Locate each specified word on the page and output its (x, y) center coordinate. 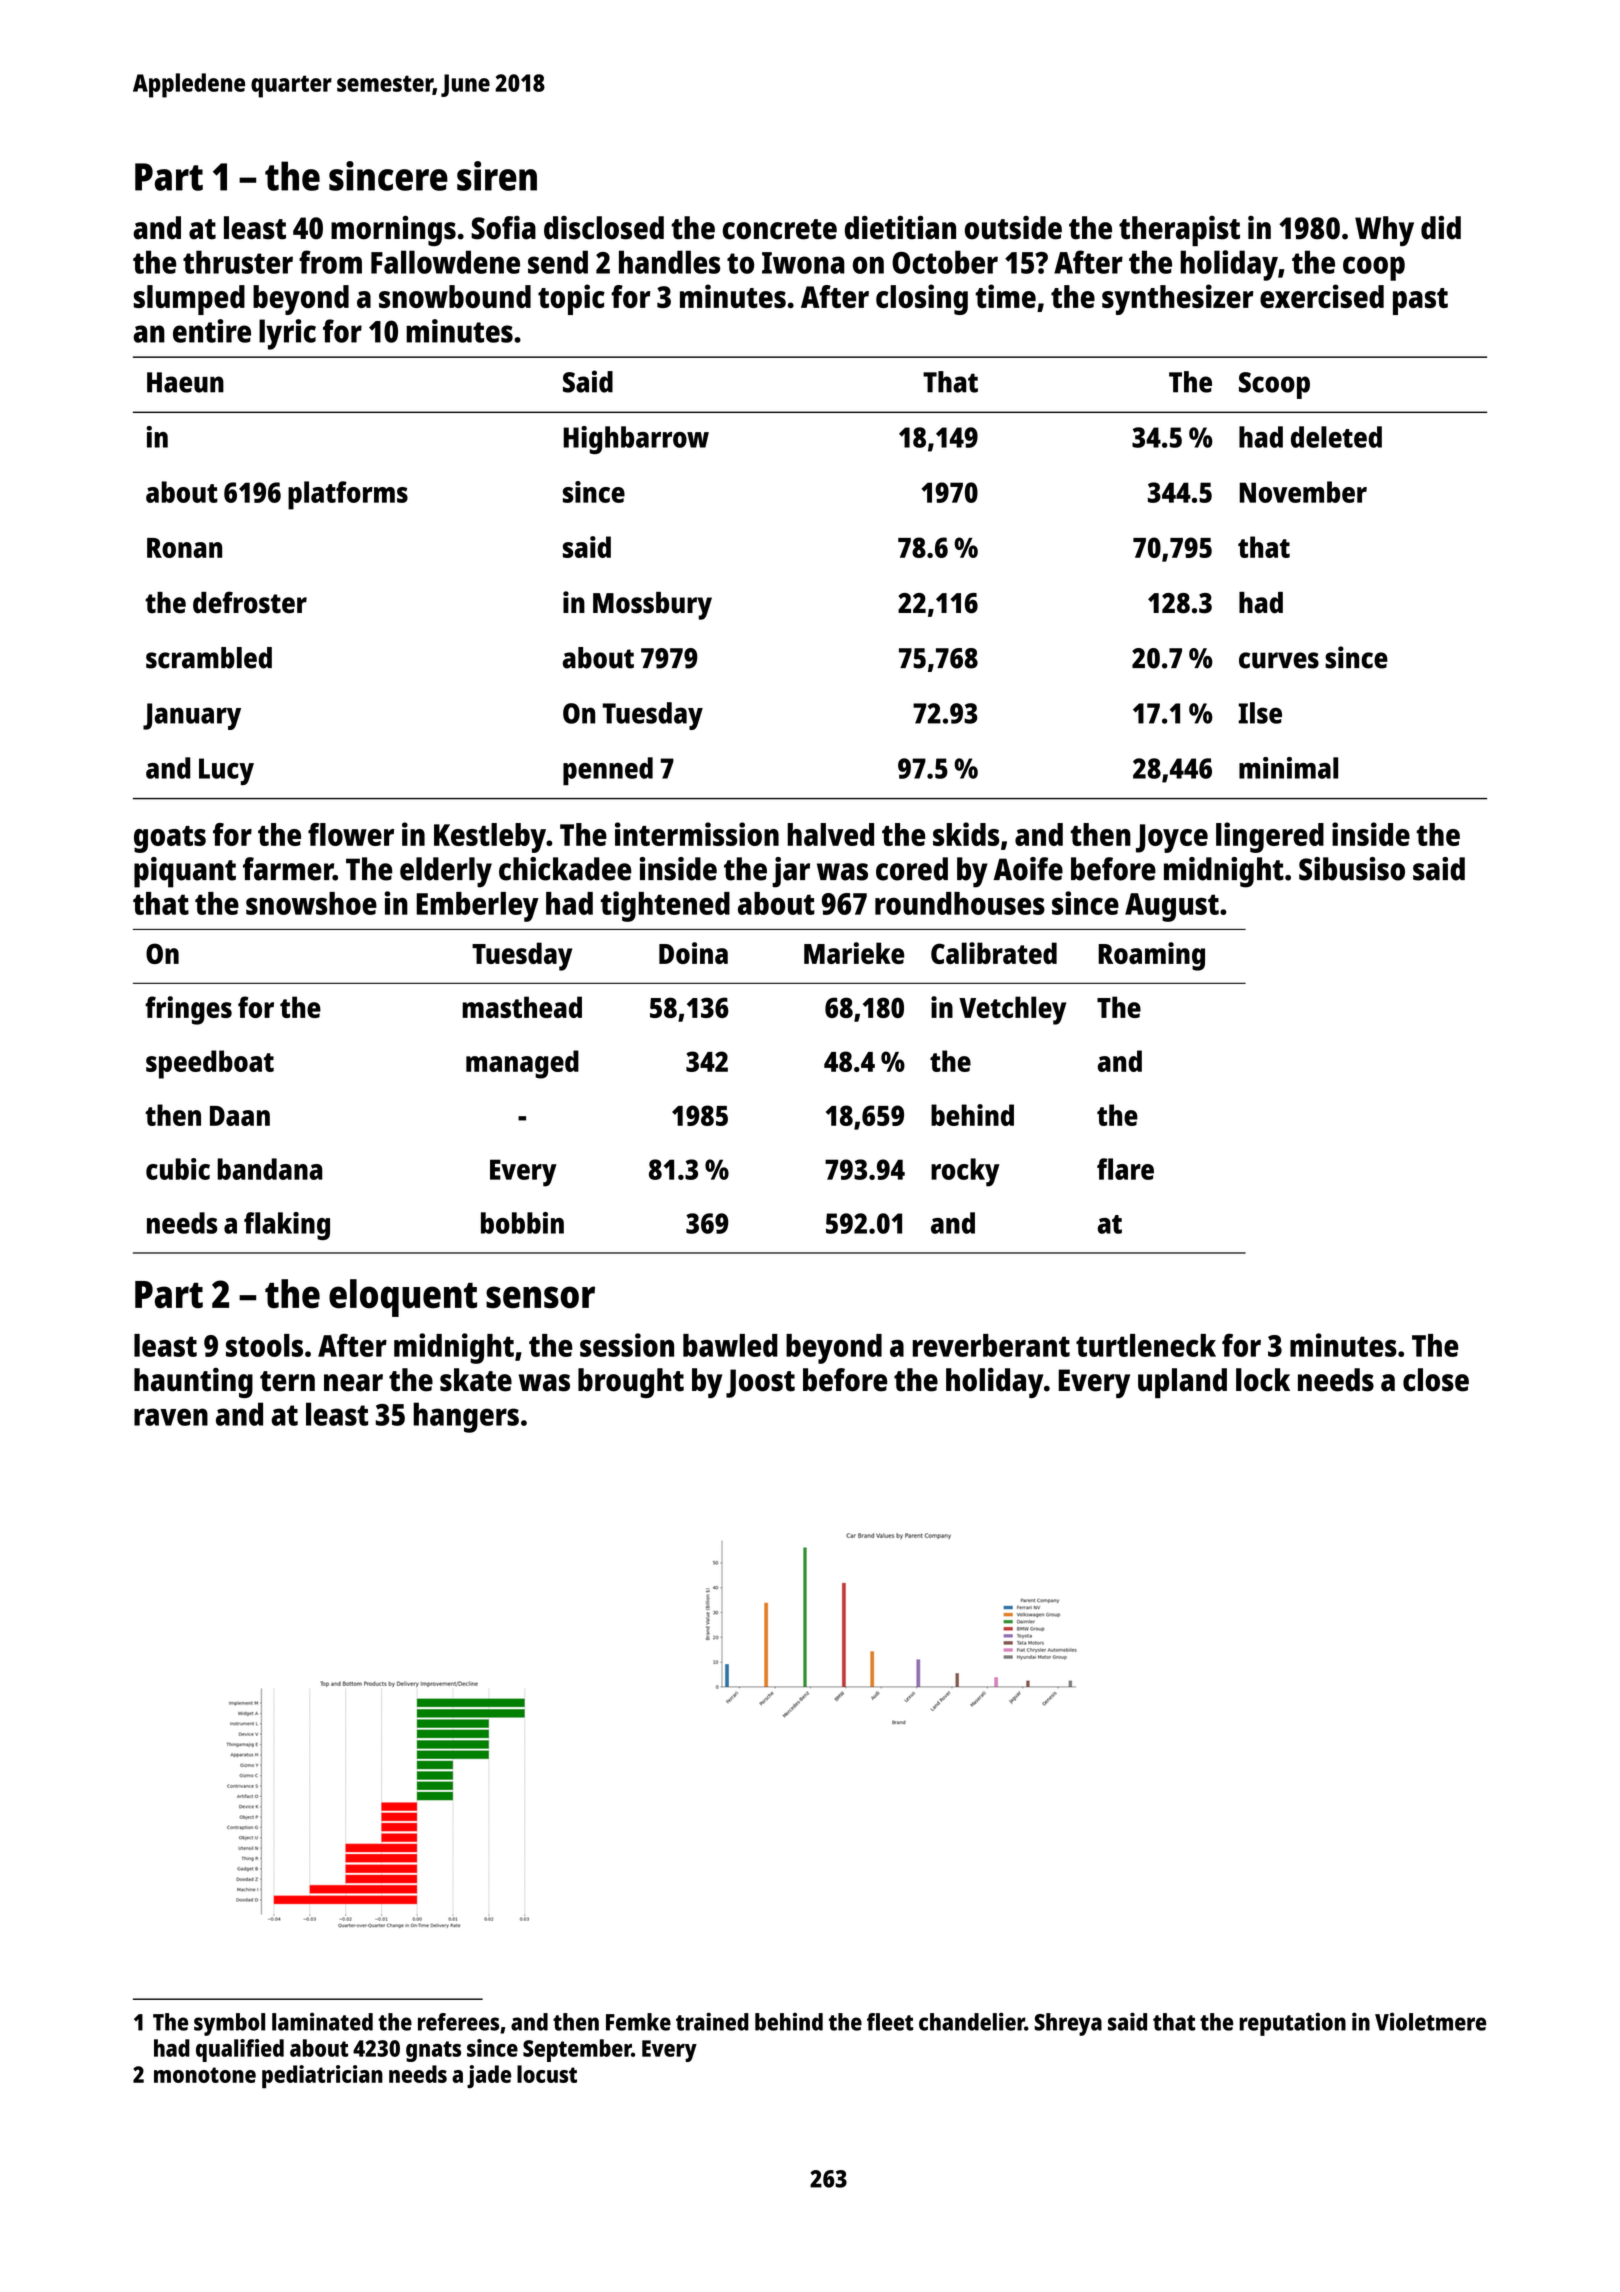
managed (522, 1064)
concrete (780, 229)
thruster (238, 262)
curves (1279, 660)
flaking (287, 1226)
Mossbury (652, 606)
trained (712, 2021)
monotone (205, 2075)
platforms (348, 495)
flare (1125, 1169)
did (1441, 227)
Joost (760, 1383)
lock (1263, 1380)
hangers (466, 1417)
